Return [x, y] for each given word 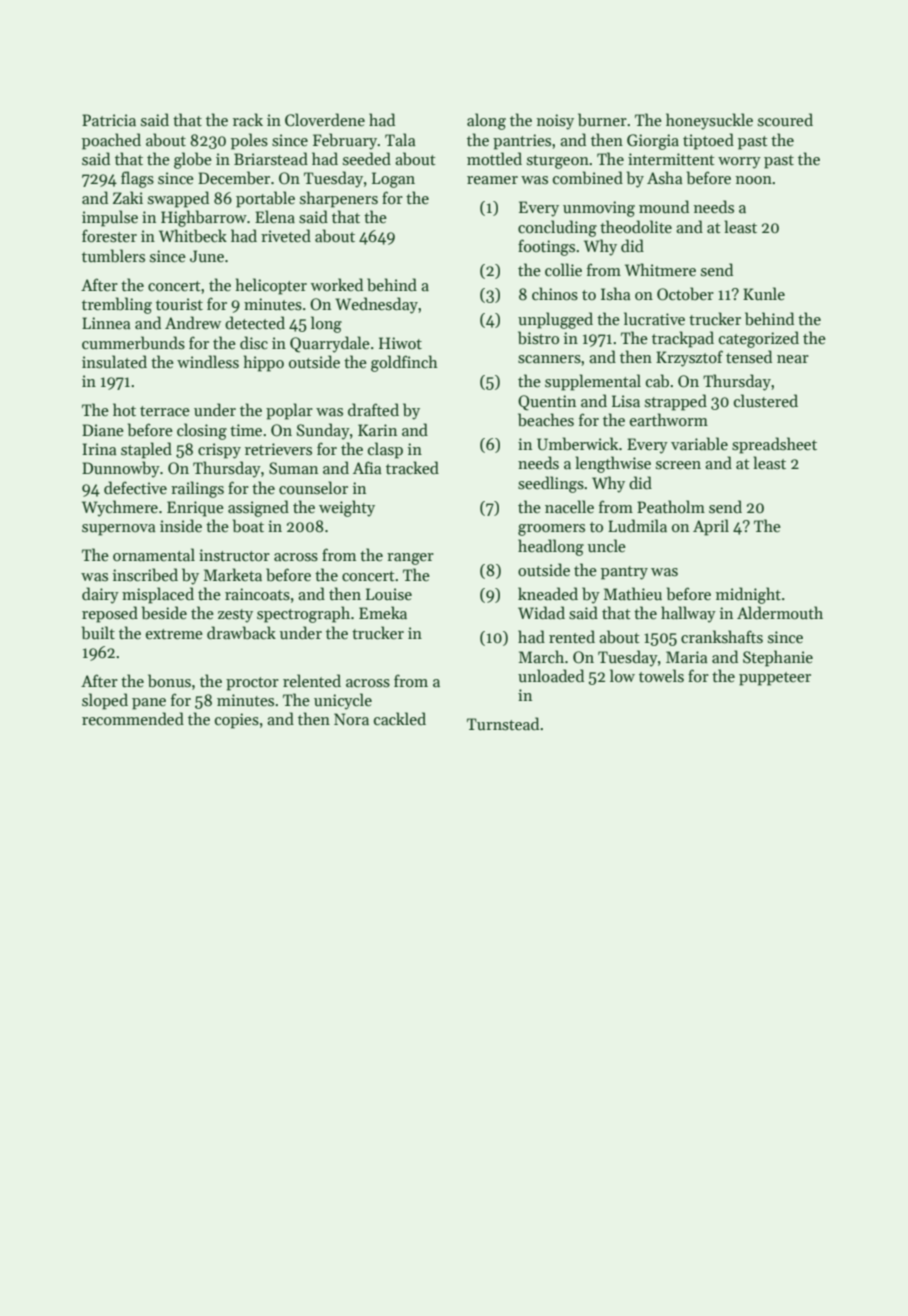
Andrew [193, 322]
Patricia [109, 120]
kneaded [548, 594]
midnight [748, 595]
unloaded [551, 676]
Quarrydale [330, 344]
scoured [785, 120]
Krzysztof [689, 358]
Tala [400, 139]
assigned [258, 508]
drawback [241, 633]
